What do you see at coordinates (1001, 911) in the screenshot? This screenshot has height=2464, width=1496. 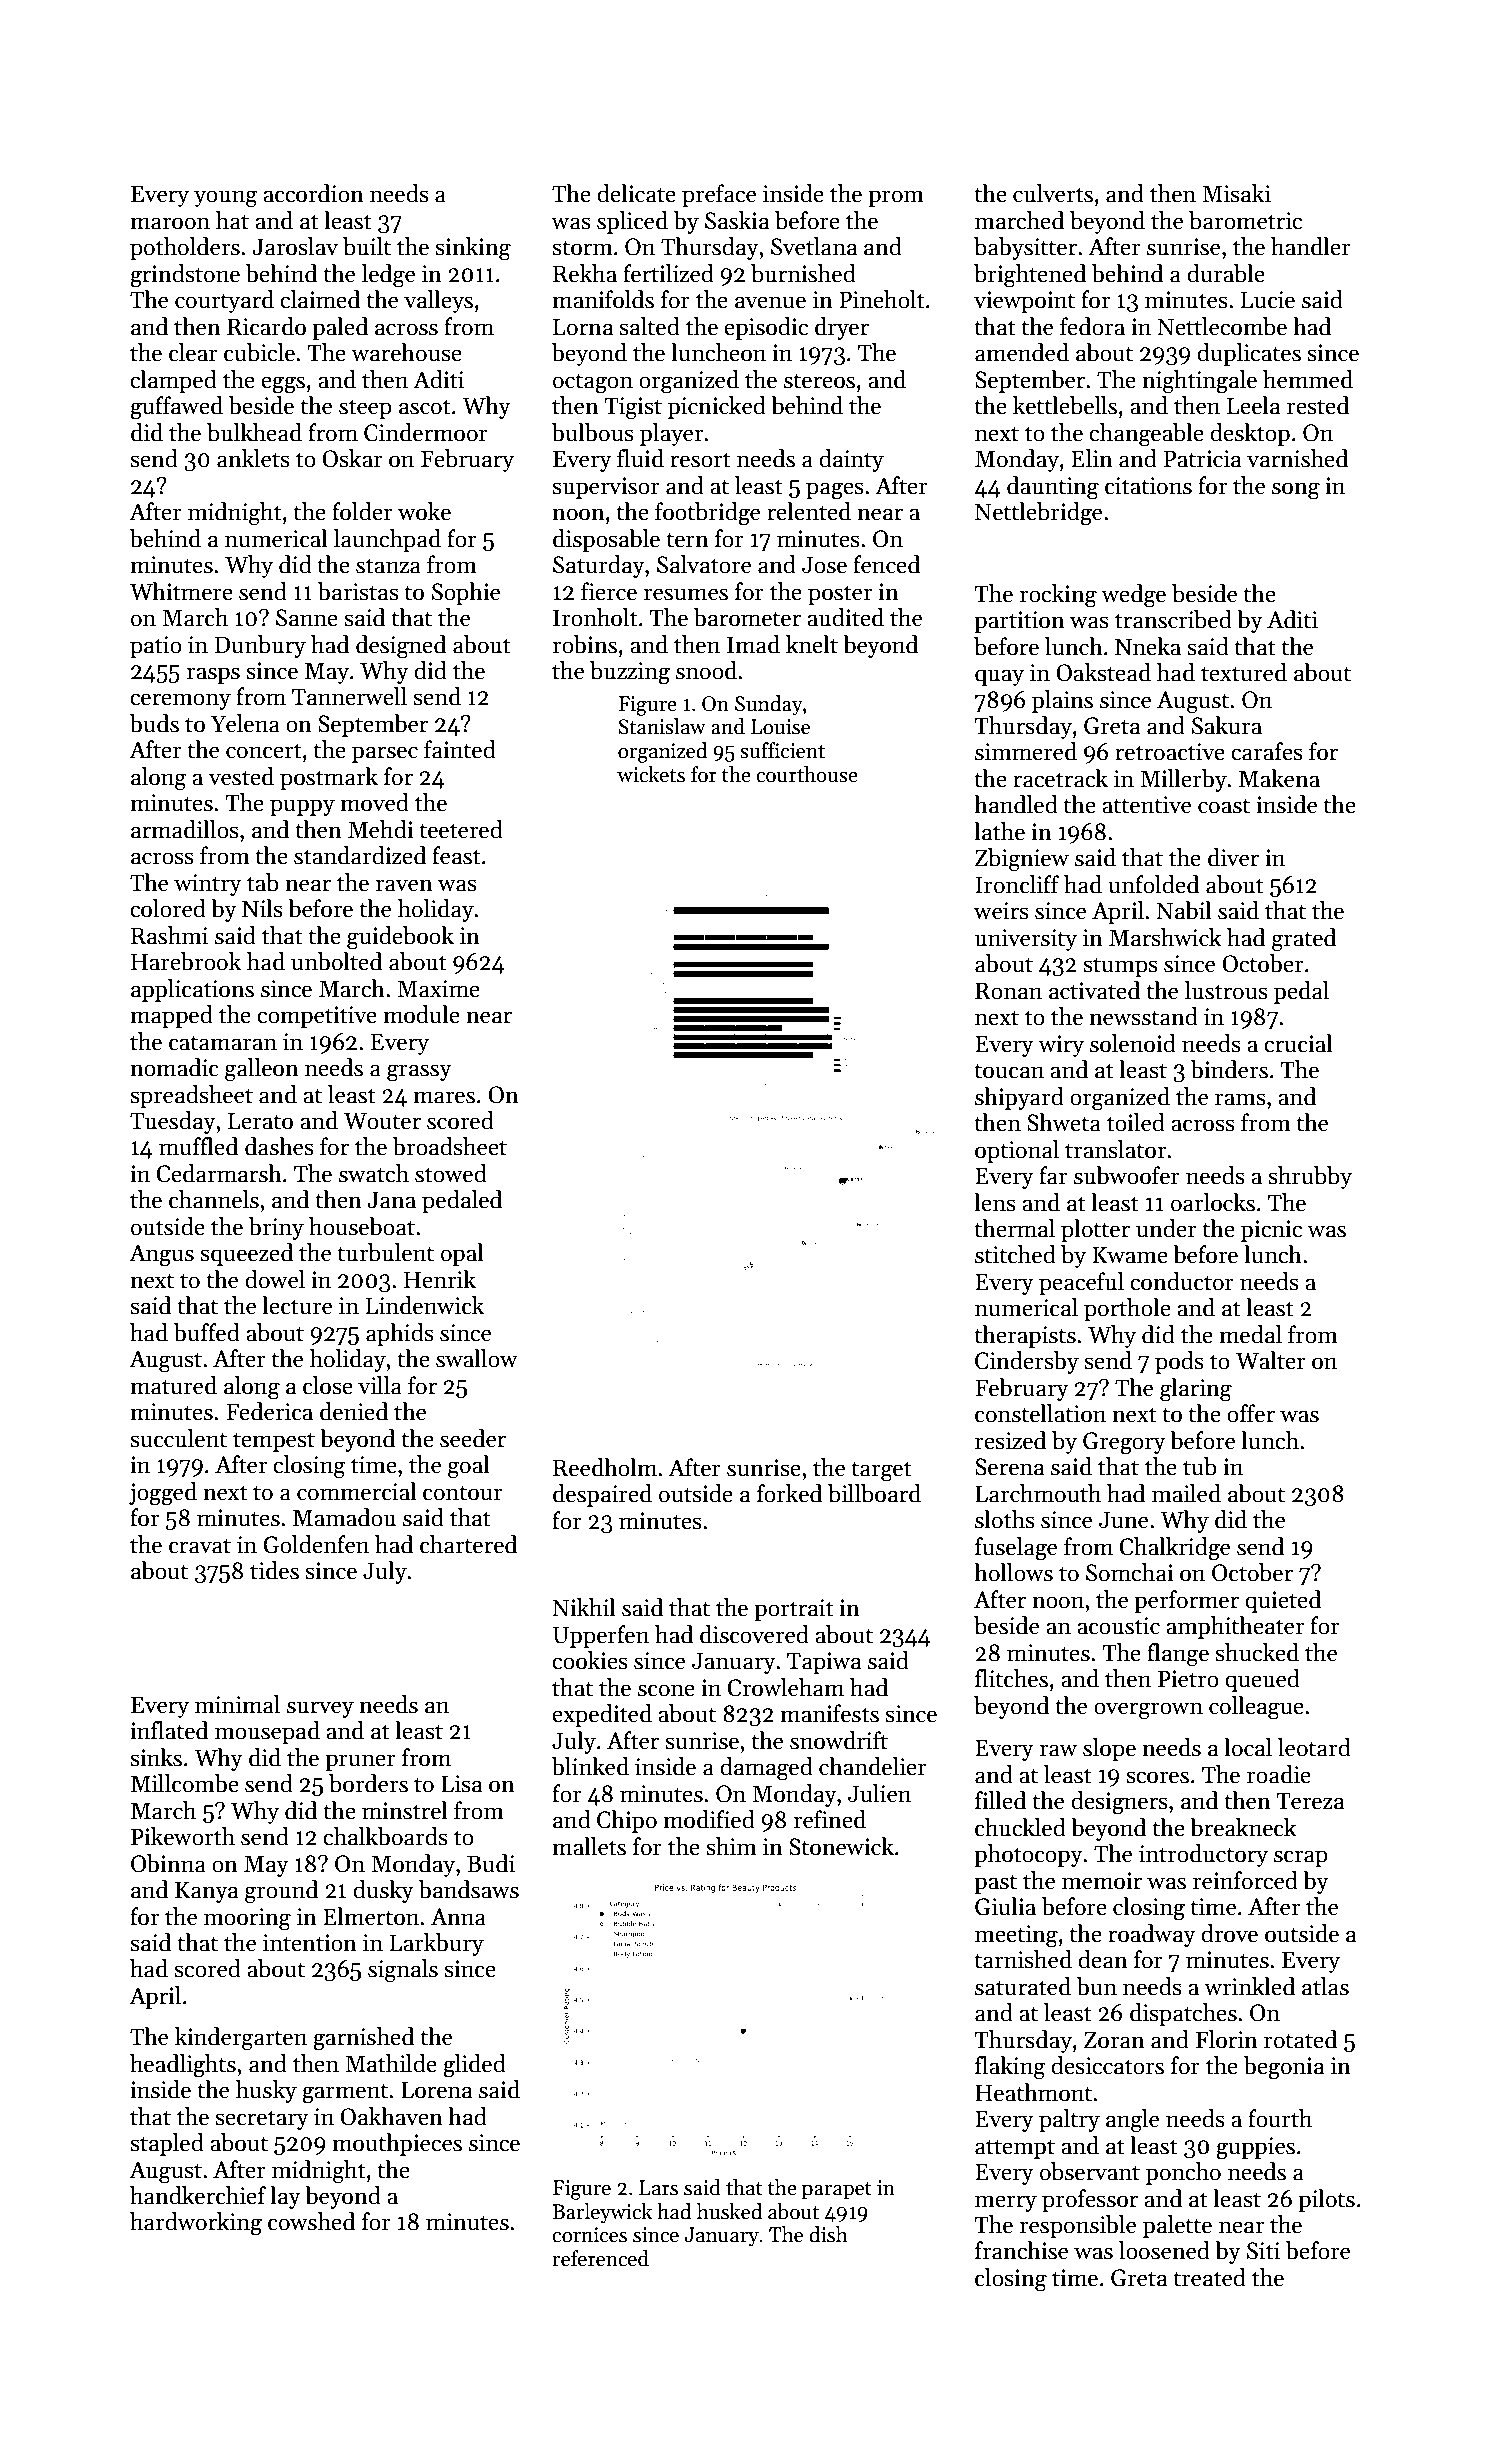 I see `weirs` at bounding box center [1001, 911].
